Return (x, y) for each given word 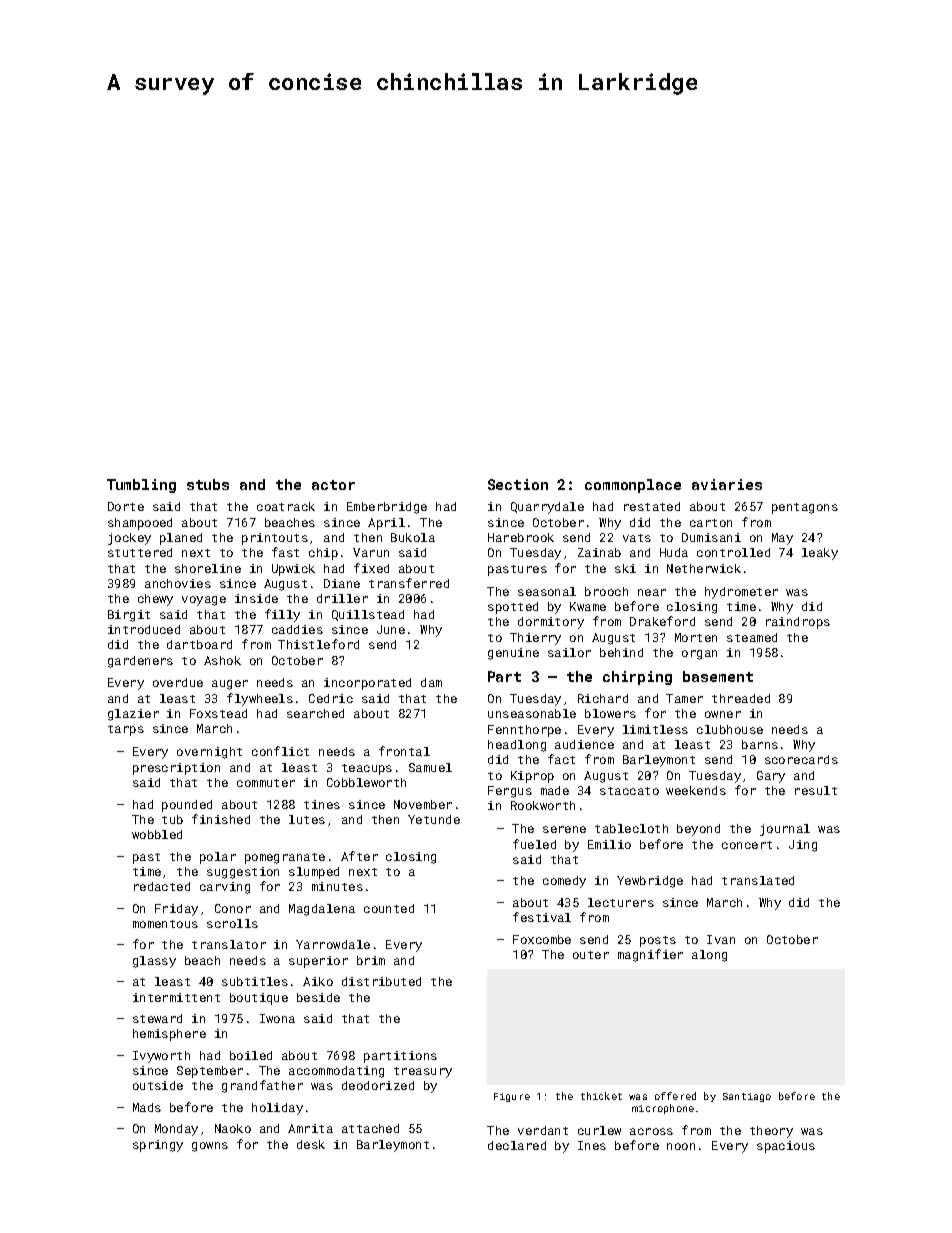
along (709, 956)
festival (542, 917)
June (391, 629)
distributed (381, 981)
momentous (165, 924)
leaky (820, 554)
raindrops (798, 623)
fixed (371, 568)
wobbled (157, 834)
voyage (204, 601)
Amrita (310, 1128)
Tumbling (141, 486)
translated (758, 880)
